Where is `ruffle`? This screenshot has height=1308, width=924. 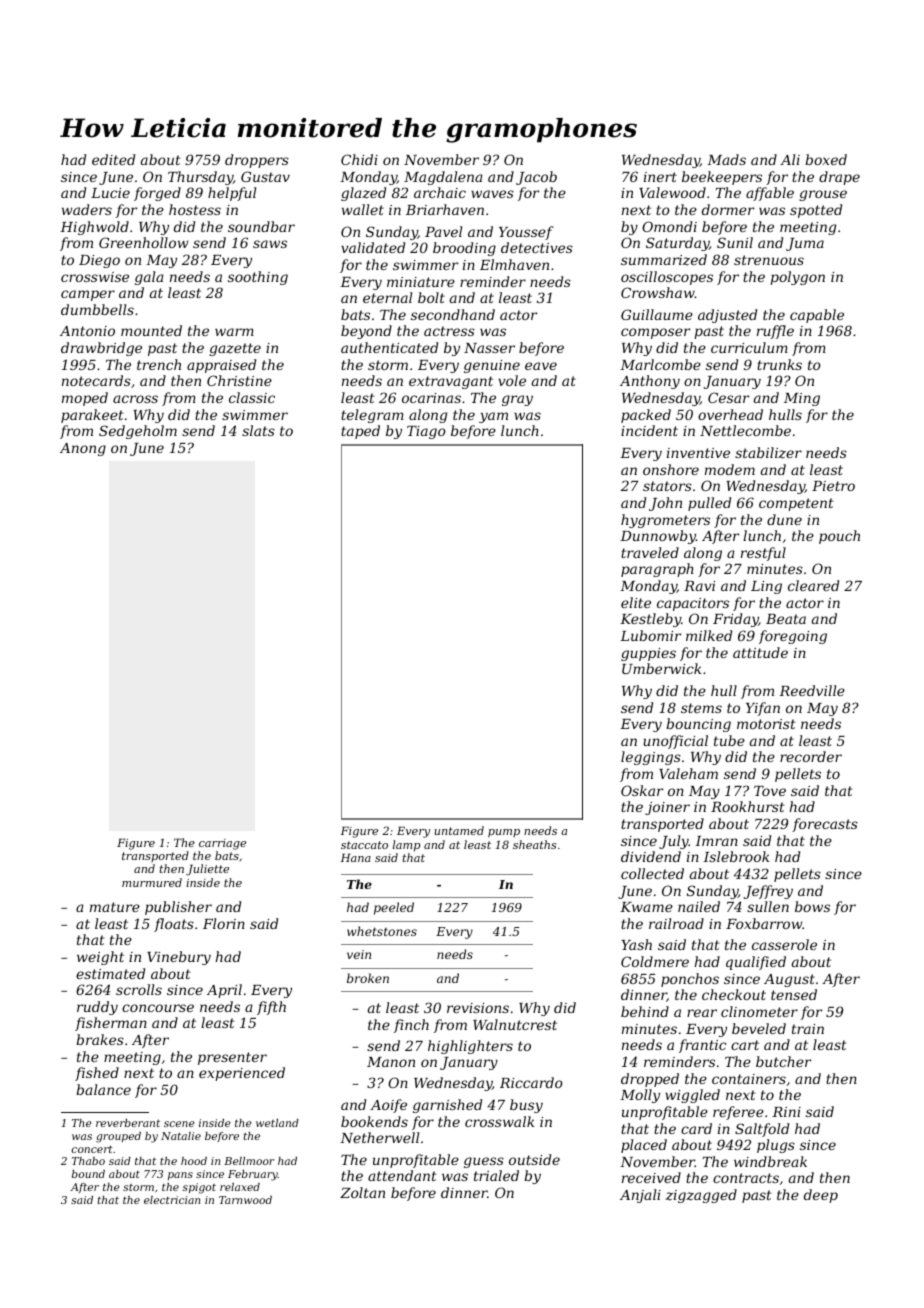 ruffle is located at coordinates (775, 332).
